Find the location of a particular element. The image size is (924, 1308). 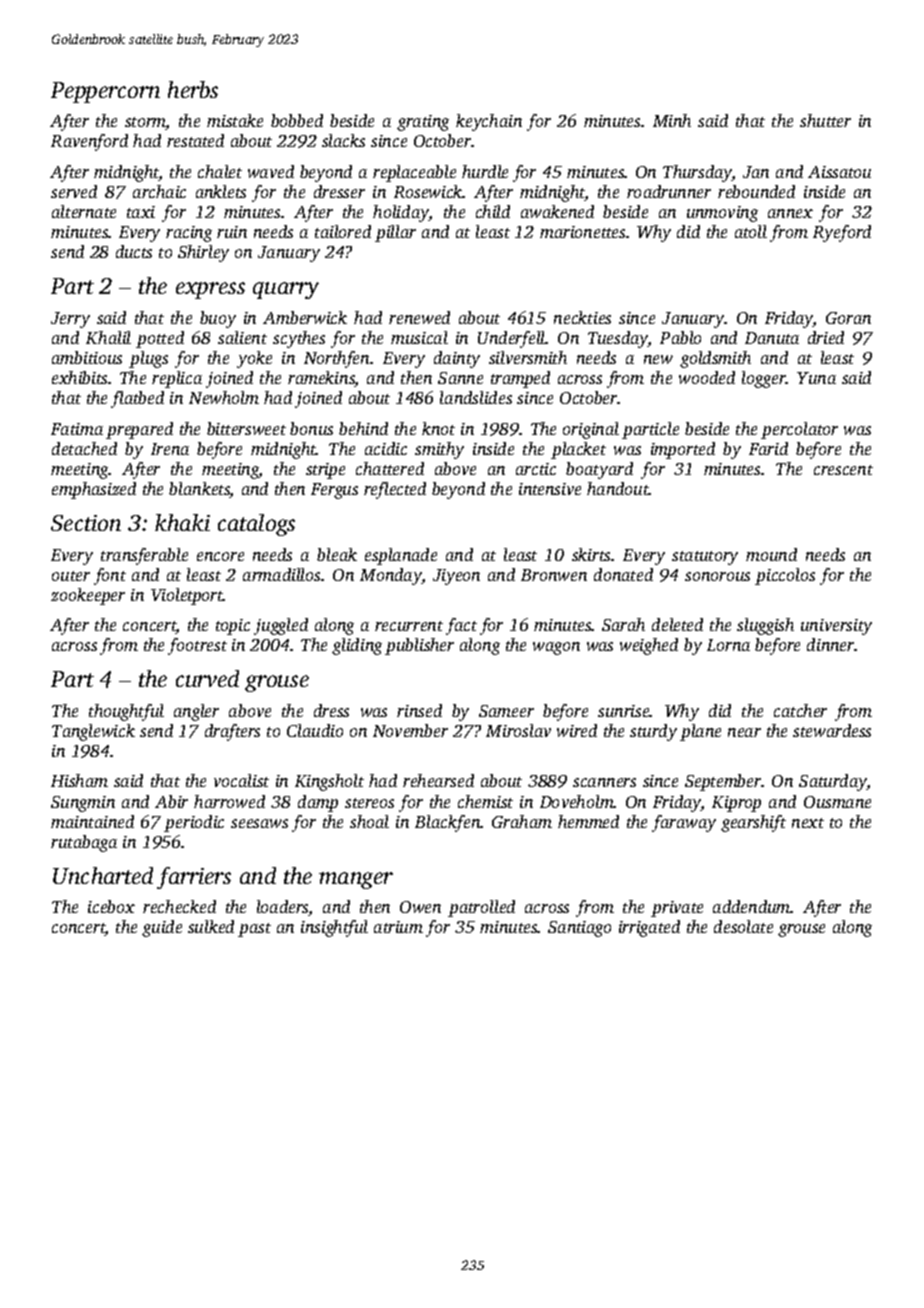

desolate is located at coordinates (743, 926).
